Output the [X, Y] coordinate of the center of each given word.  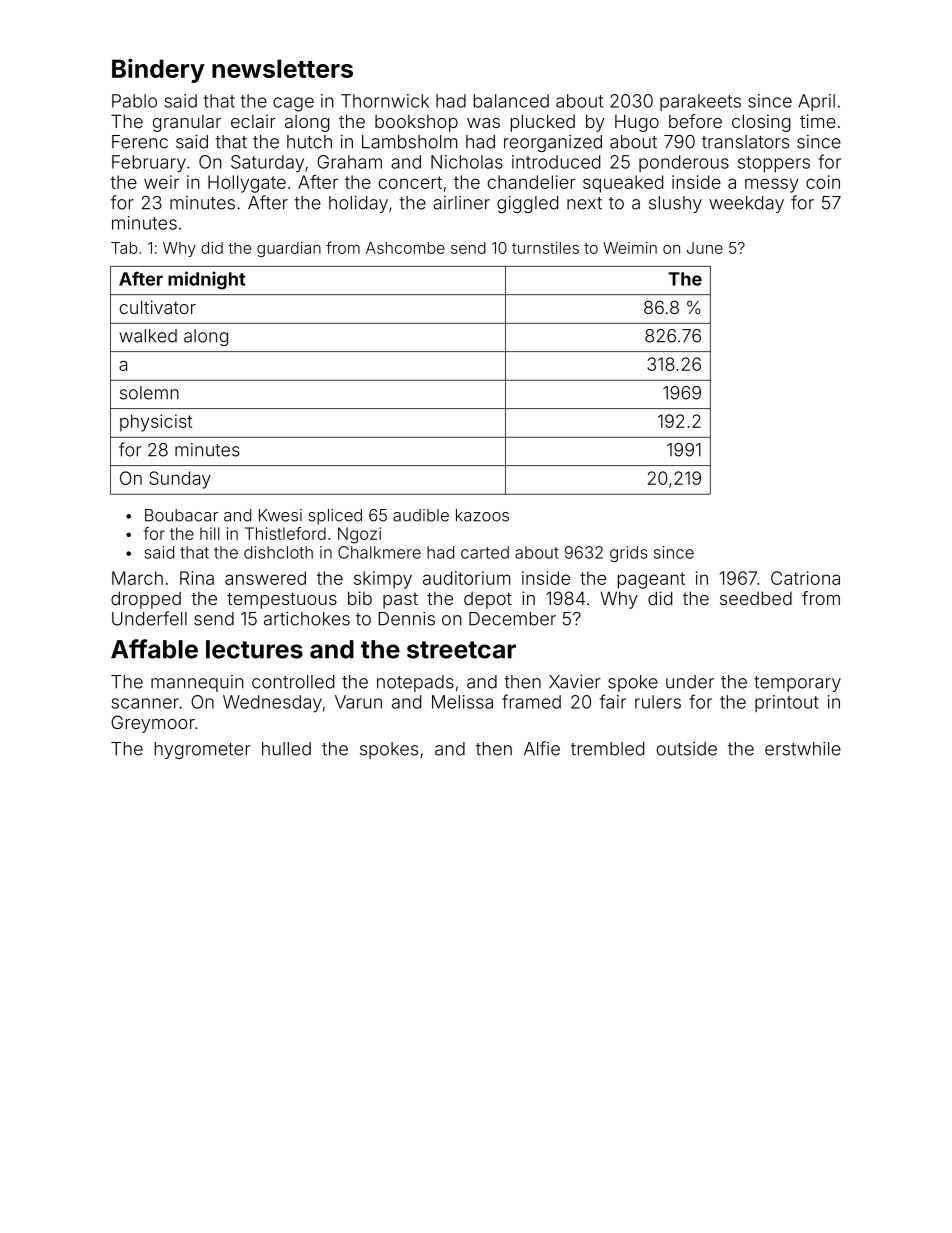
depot [488, 600]
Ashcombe [405, 248]
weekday [746, 204]
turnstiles [545, 248]
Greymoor [153, 724]
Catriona [805, 578]
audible [421, 515]
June [705, 248]
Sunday [180, 480]
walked [148, 336]
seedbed [756, 598]
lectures [254, 649]
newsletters [282, 68]
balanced [511, 101]
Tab [124, 248]
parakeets [700, 102]
